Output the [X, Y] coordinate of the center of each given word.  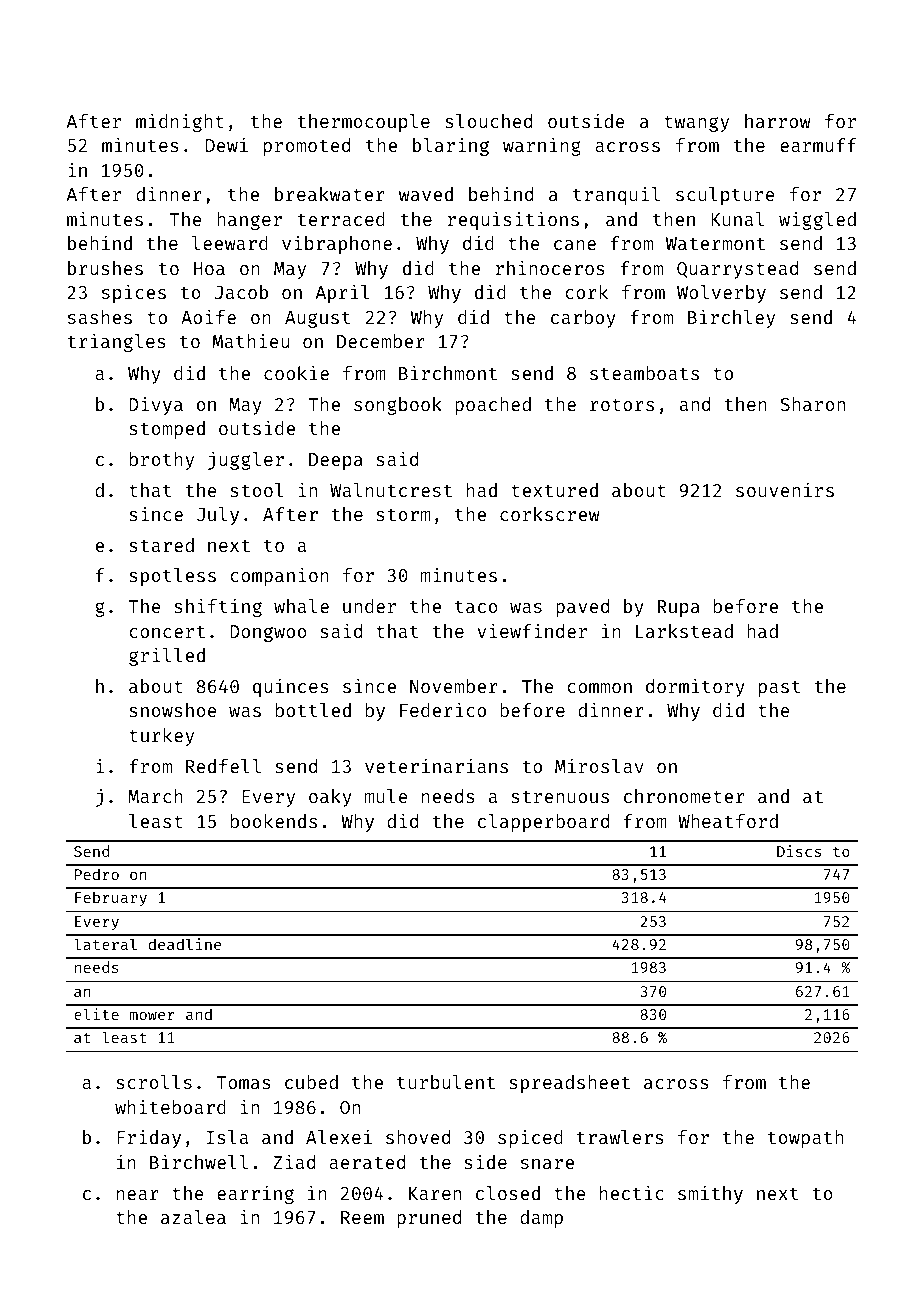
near [138, 1195]
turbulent [446, 1082]
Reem [362, 1217]
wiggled [817, 220]
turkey [161, 737]
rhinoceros [550, 267]
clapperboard [543, 823]
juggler [246, 460]
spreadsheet [569, 1084]
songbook [398, 406]
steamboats [644, 373]
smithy [710, 1194]
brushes [105, 268]
